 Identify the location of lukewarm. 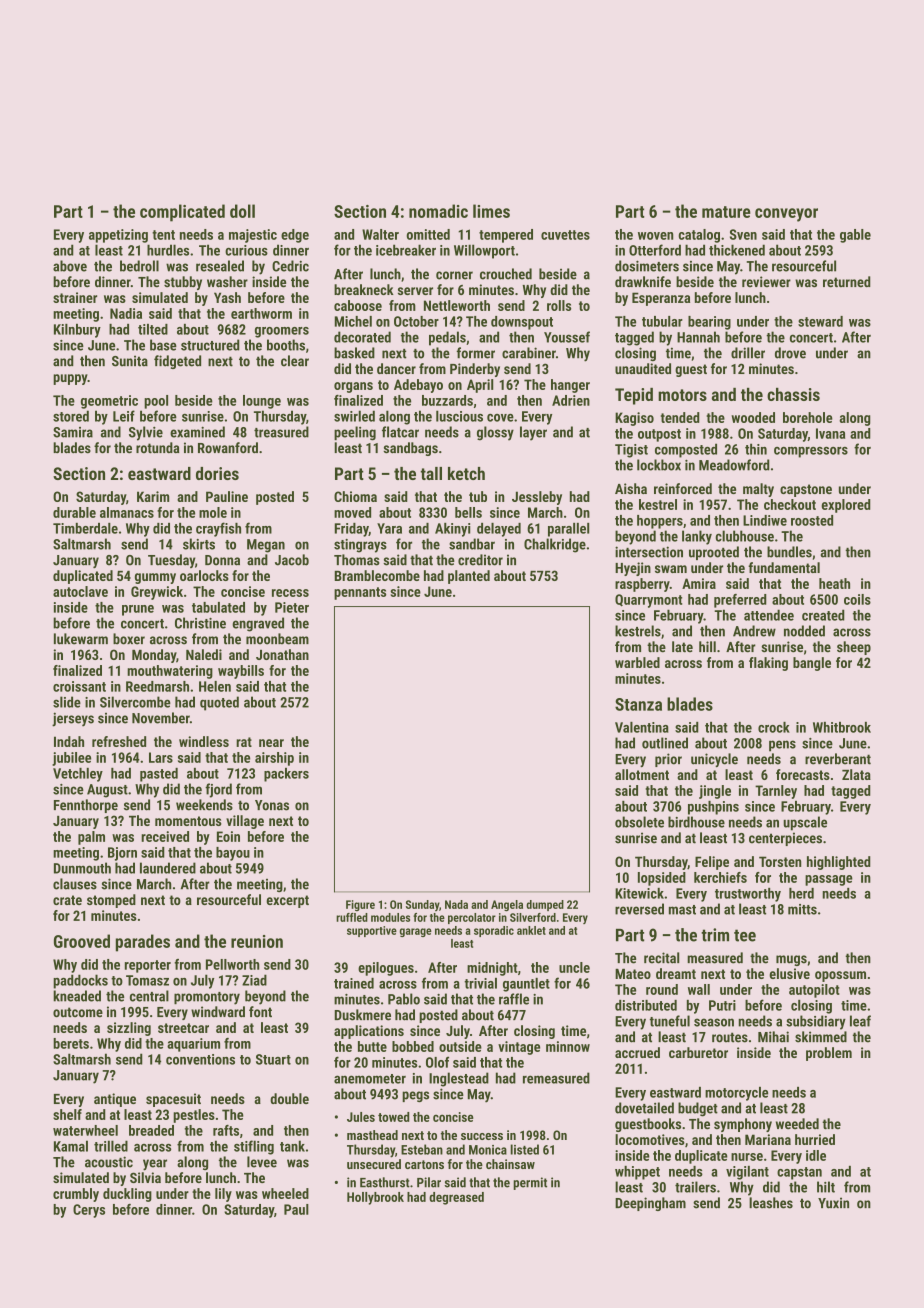
(81, 639).
